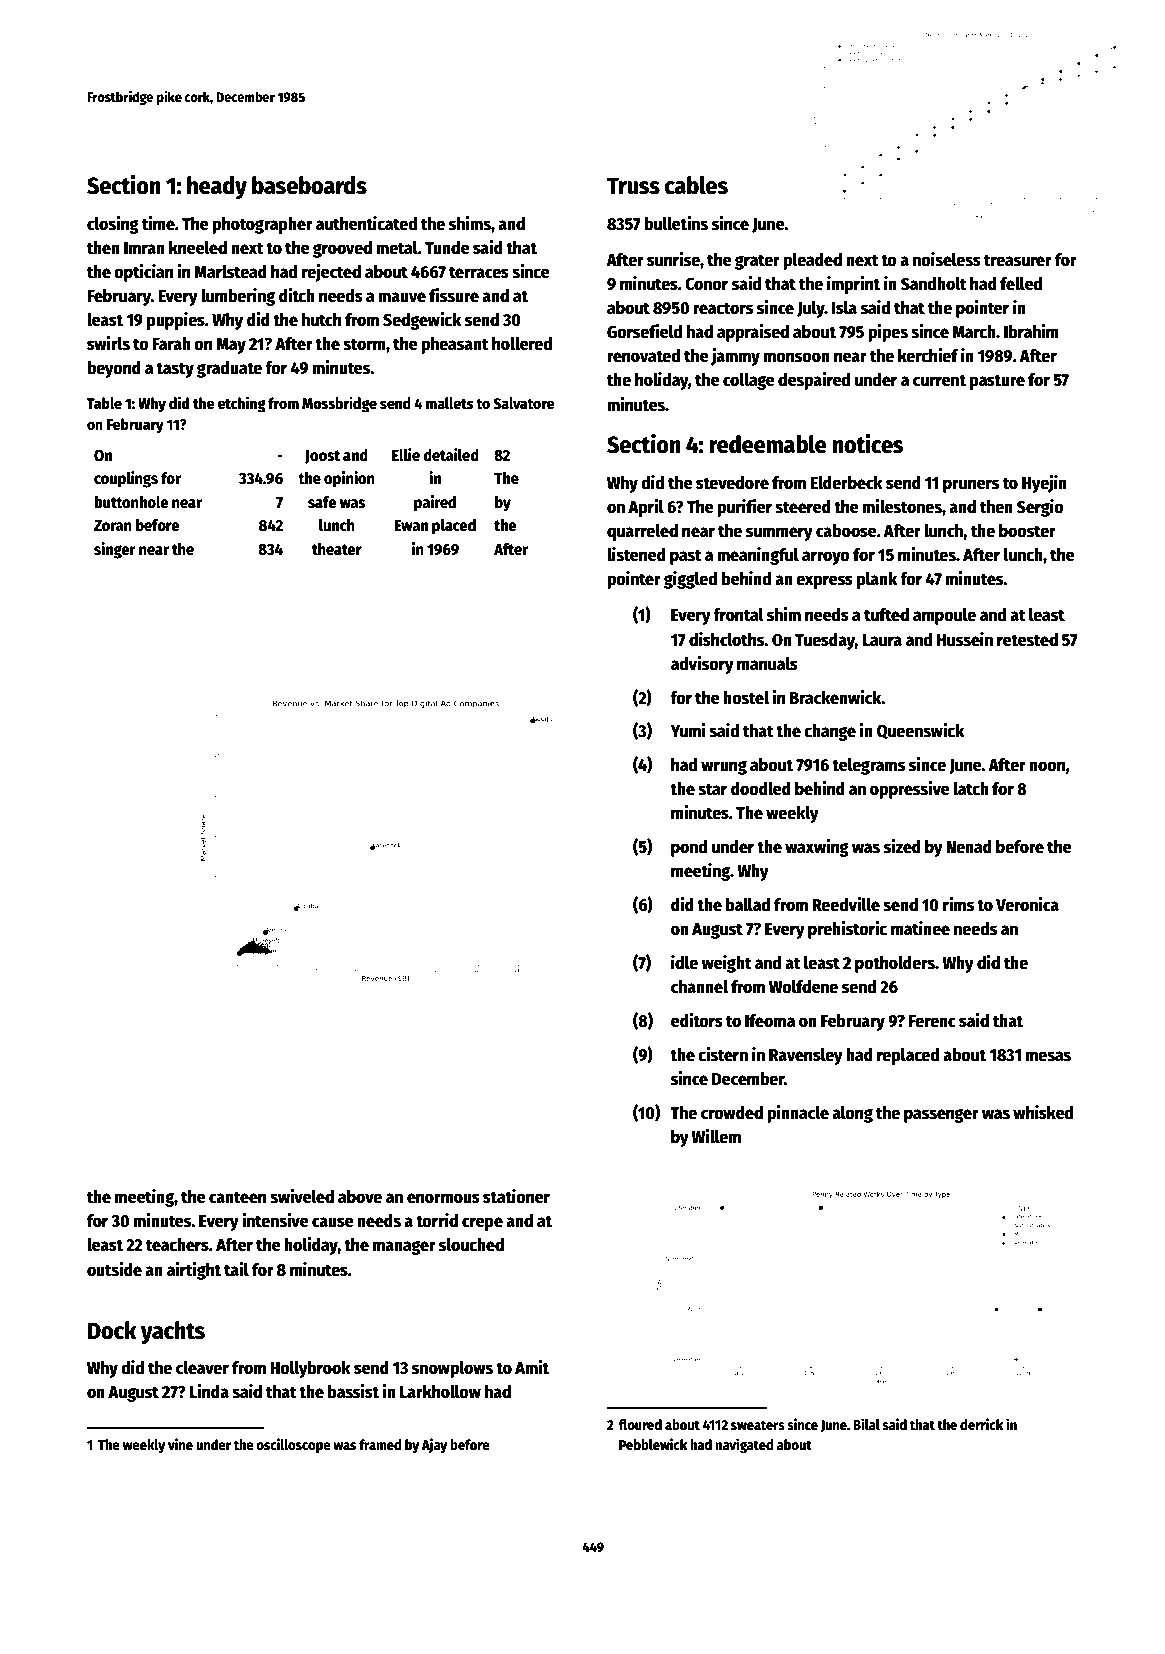  What do you see at coordinates (920, 731) in the image?
I see `Queenswick` at bounding box center [920, 731].
